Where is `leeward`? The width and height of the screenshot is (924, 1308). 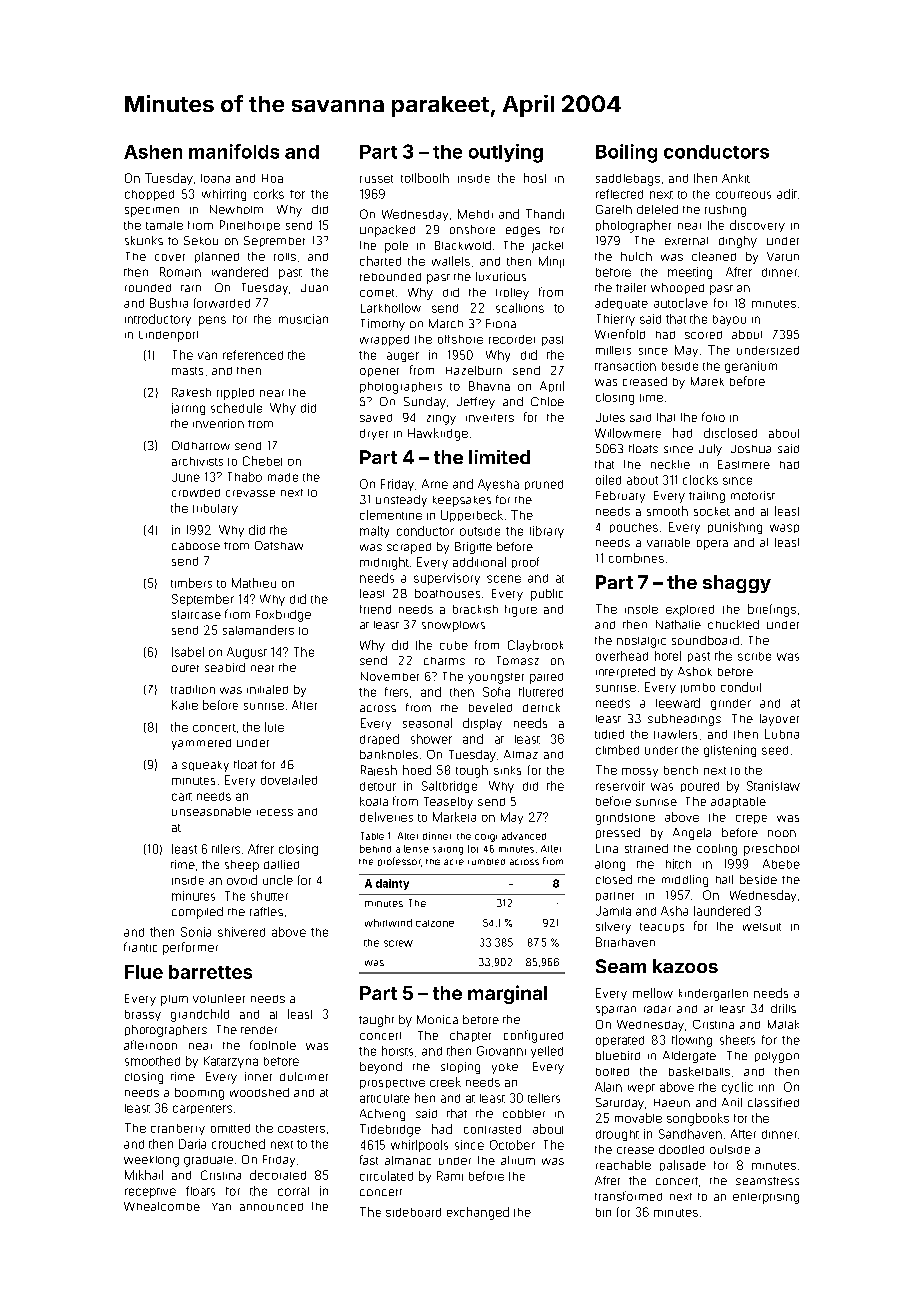 leeward is located at coordinates (678, 703).
